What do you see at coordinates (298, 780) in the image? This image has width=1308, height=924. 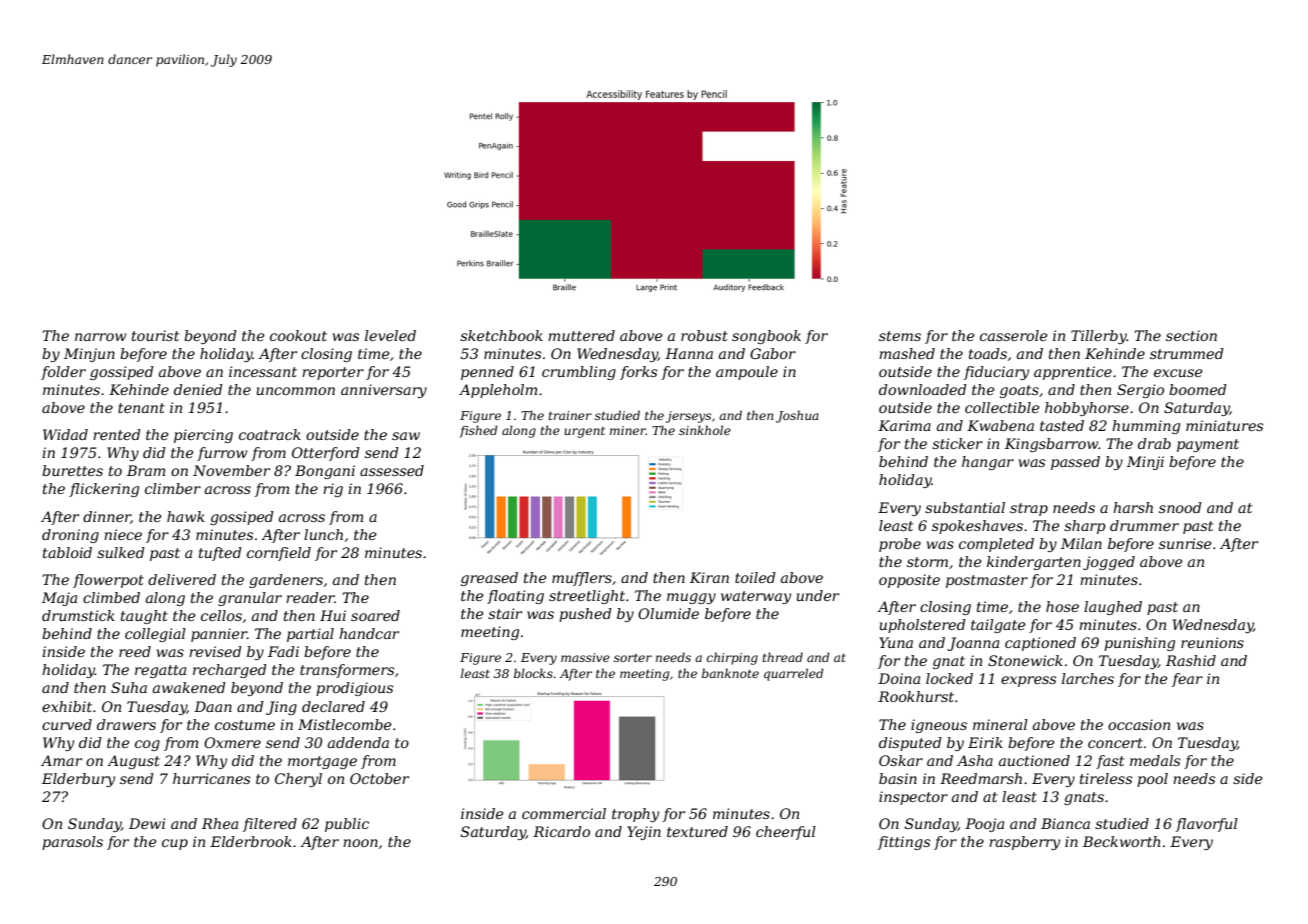 I see `Cheryl` at bounding box center [298, 780].
